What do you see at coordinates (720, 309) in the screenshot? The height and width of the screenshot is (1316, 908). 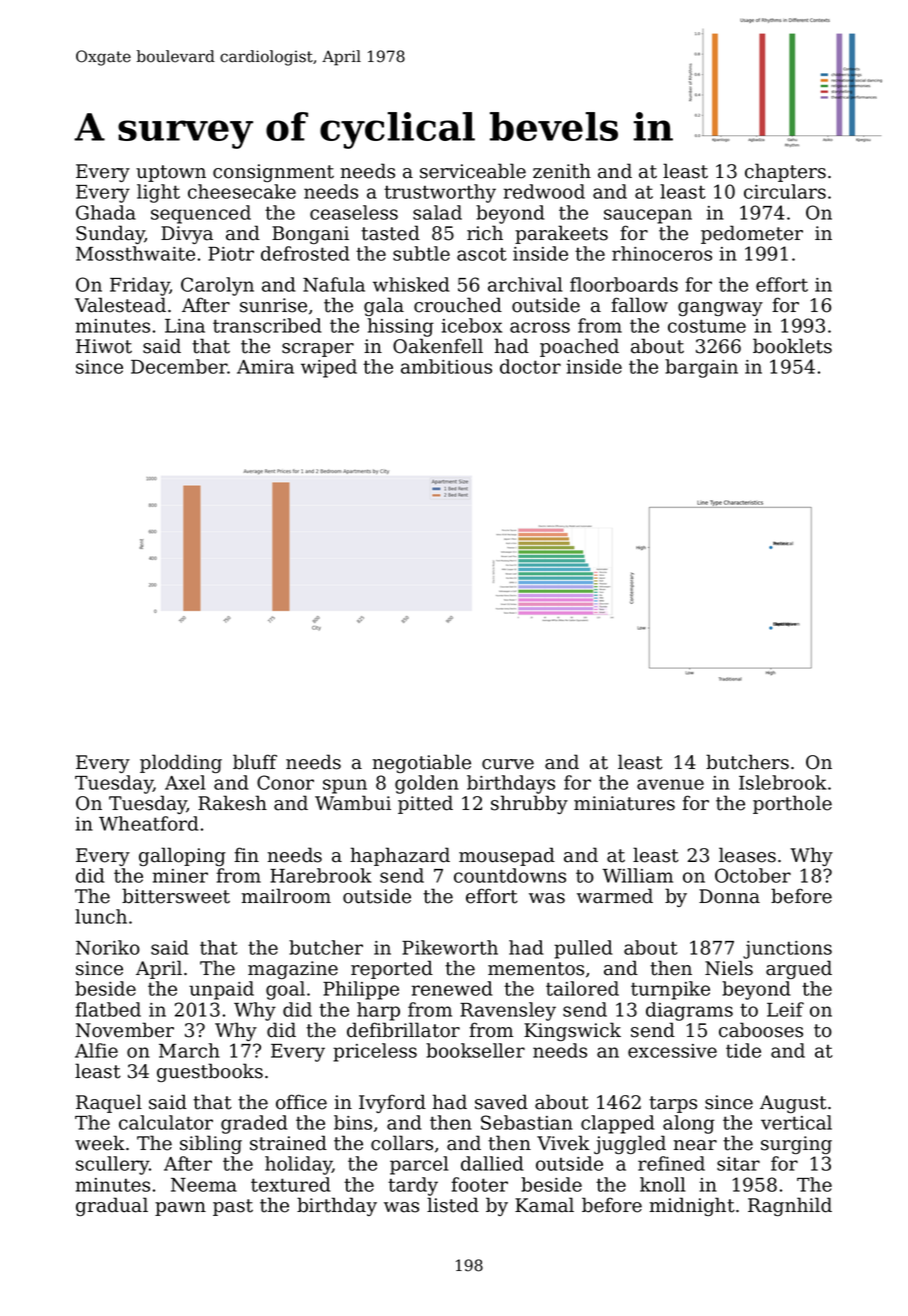 I see `gangway` at bounding box center [720, 309].
